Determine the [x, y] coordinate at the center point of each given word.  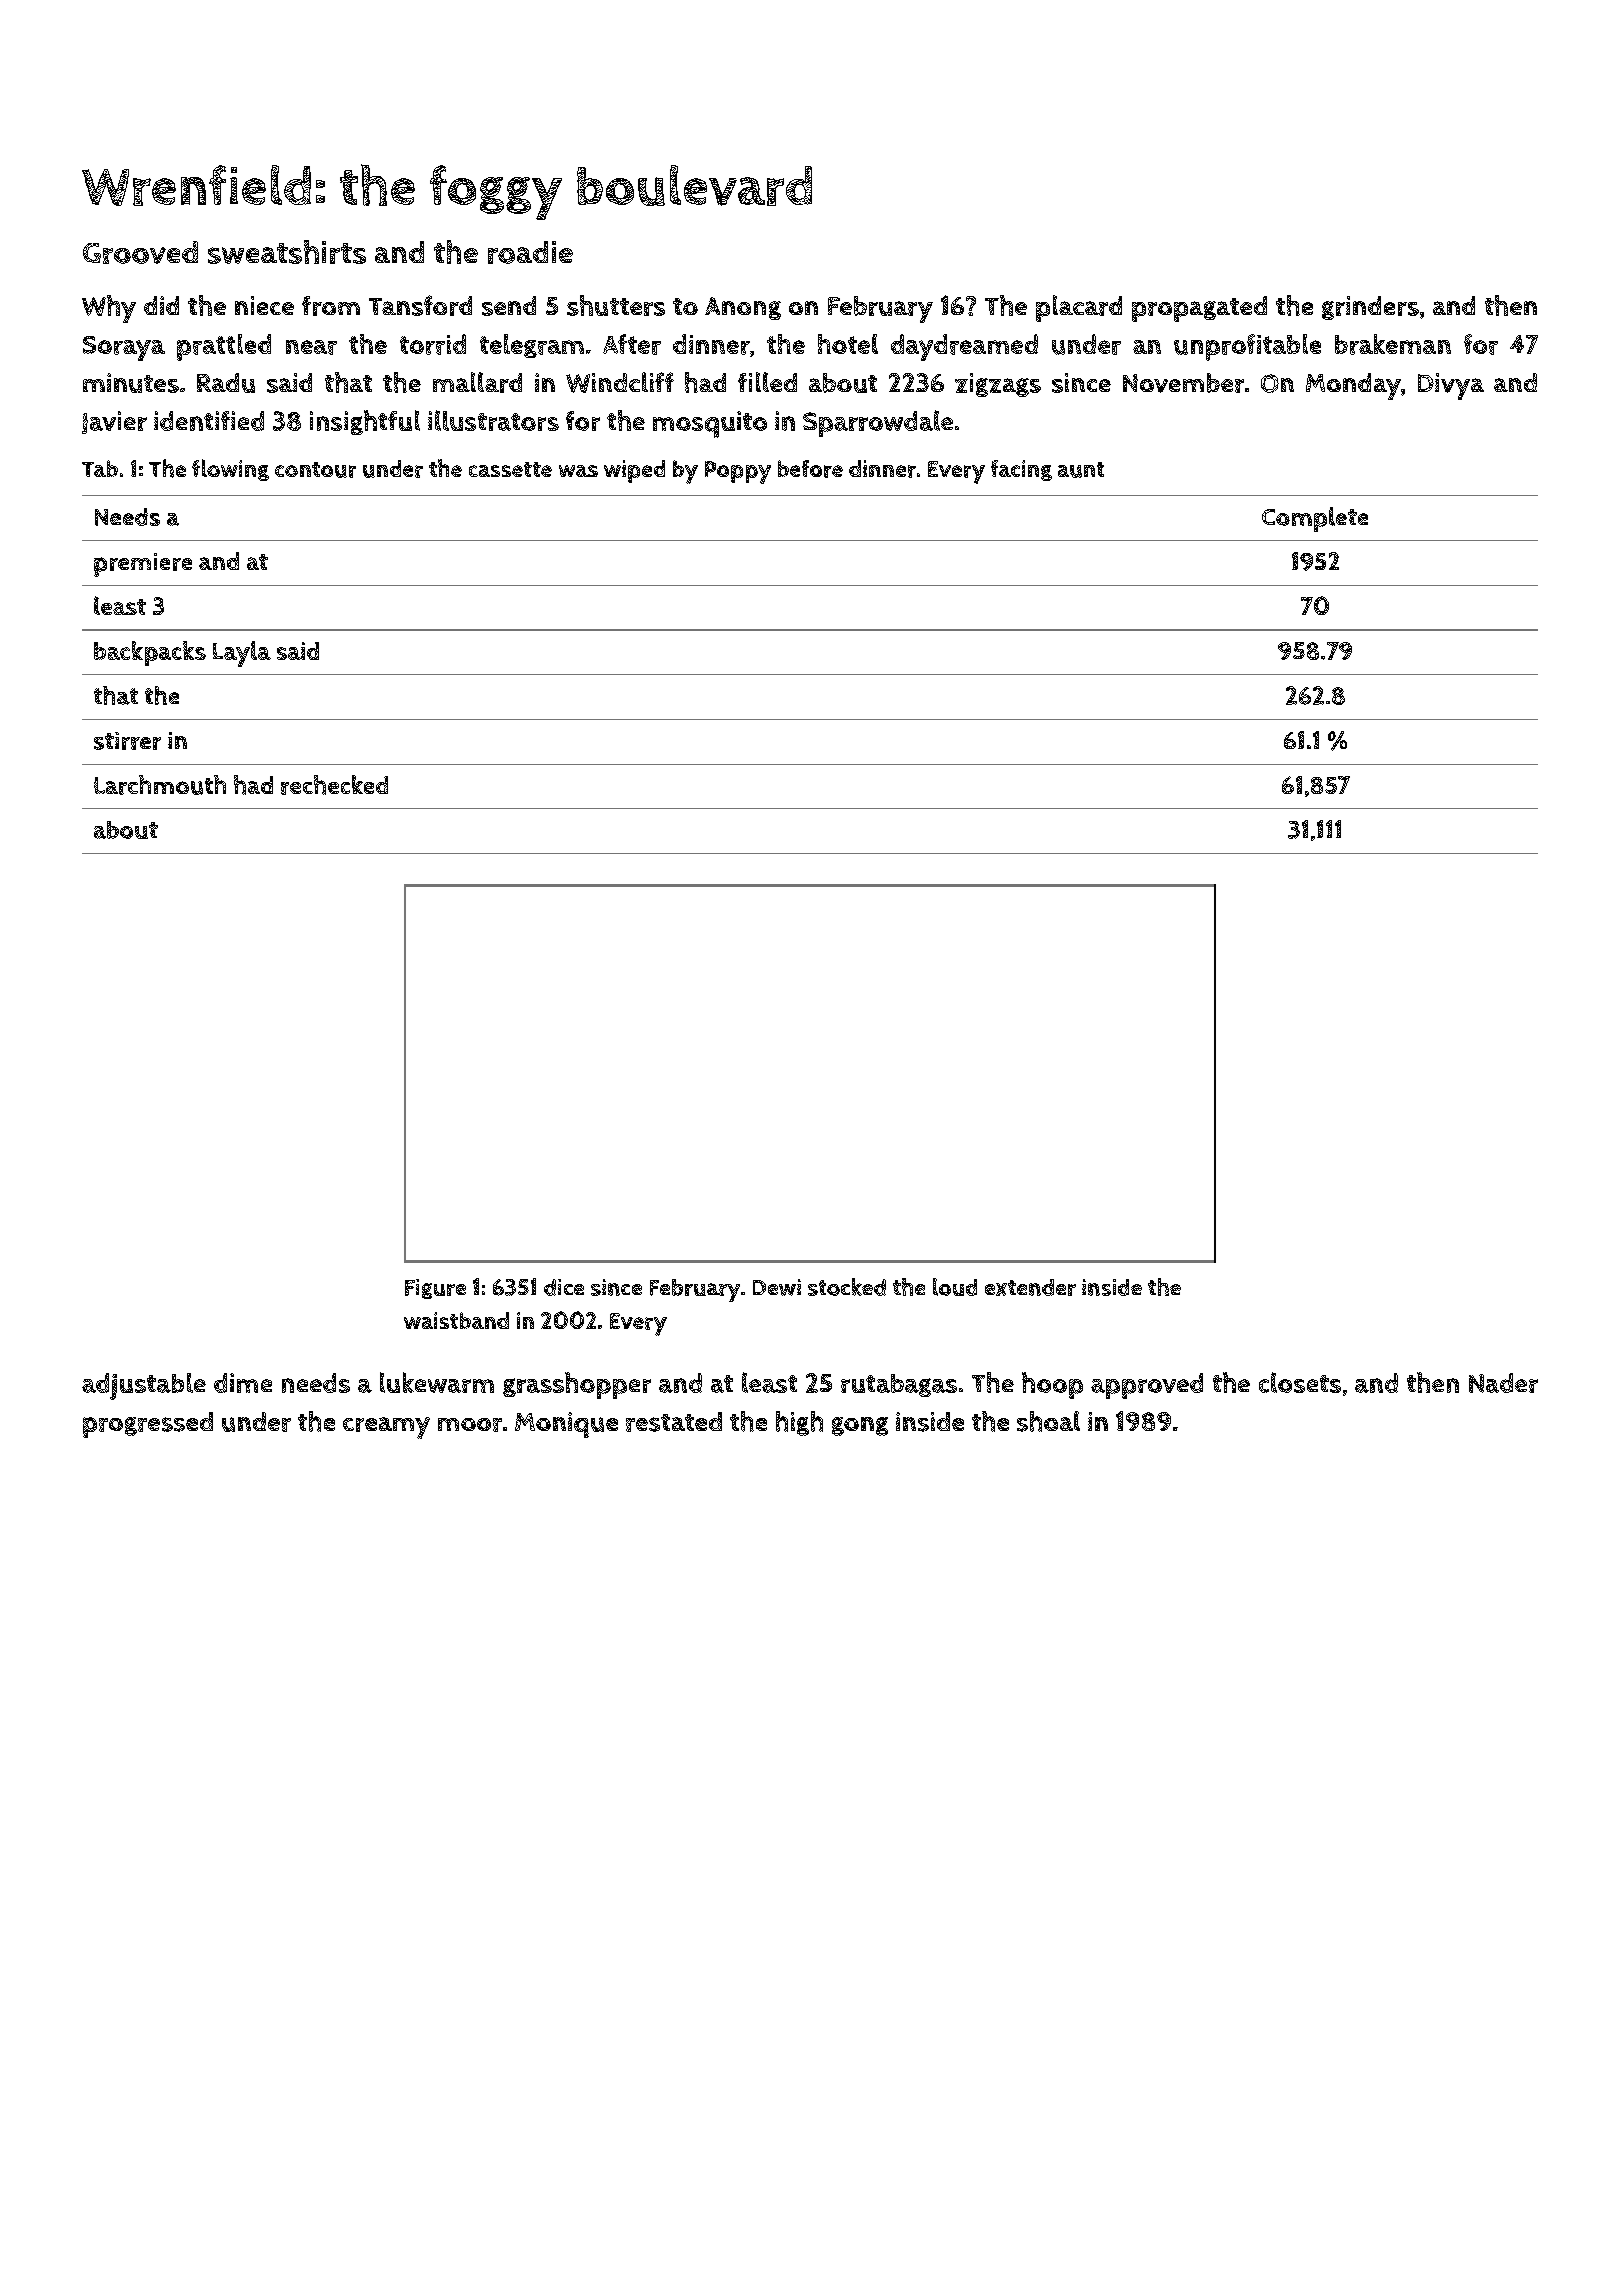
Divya [1451, 386]
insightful [365, 422]
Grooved [140, 252]
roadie [530, 252]
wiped [634, 471]
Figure [435, 1289]
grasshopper [577, 1385]
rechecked [334, 785]
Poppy [738, 472]
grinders [1370, 308]
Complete [1315, 519]
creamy [386, 1428]
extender [1030, 1287]
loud [955, 1287]
